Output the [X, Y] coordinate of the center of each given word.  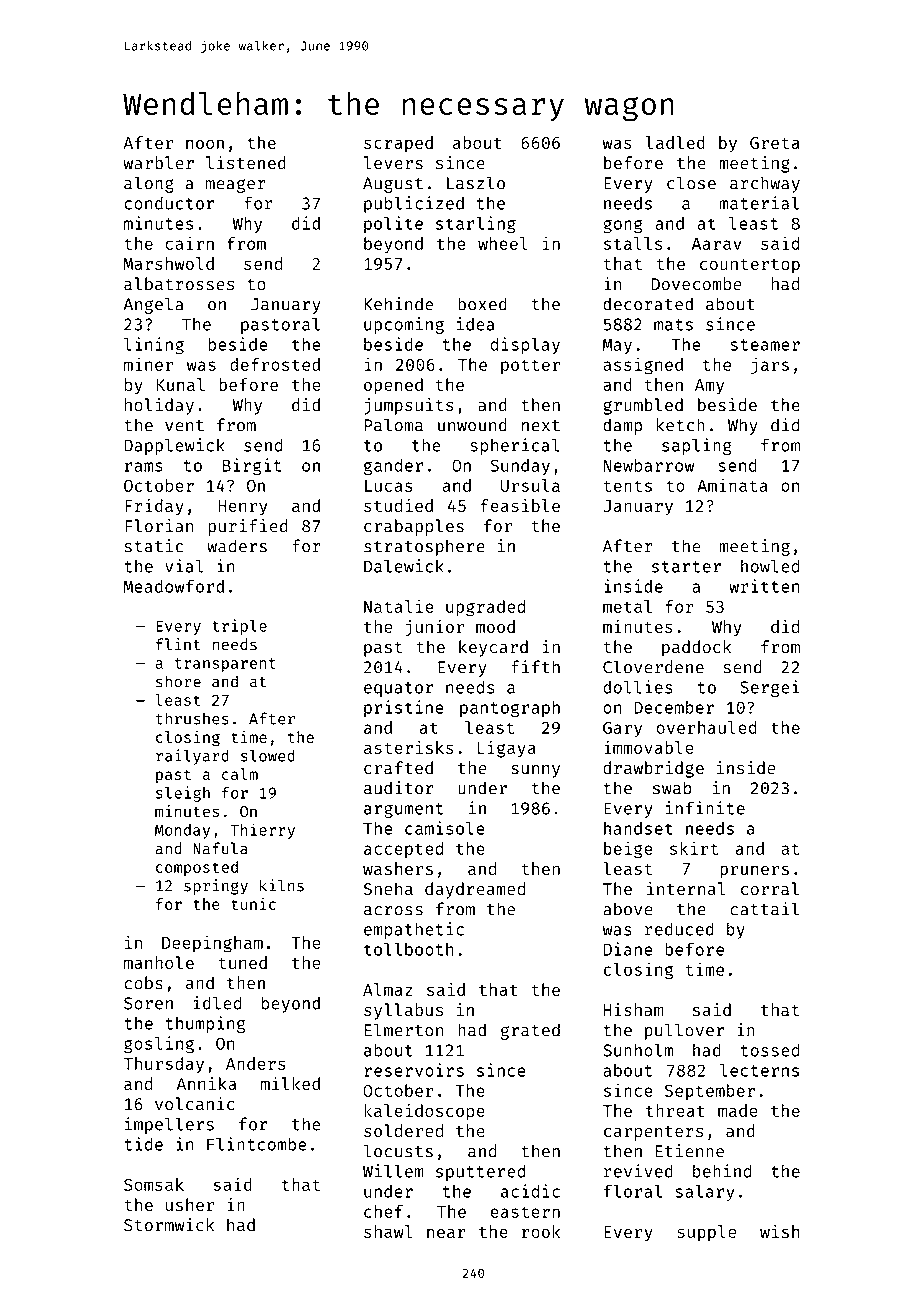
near [446, 1233]
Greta [775, 143]
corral [770, 889]
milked [290, 1083]
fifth [535, 667]
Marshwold [169, 263]
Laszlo [476, 183]
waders [237, 546]
